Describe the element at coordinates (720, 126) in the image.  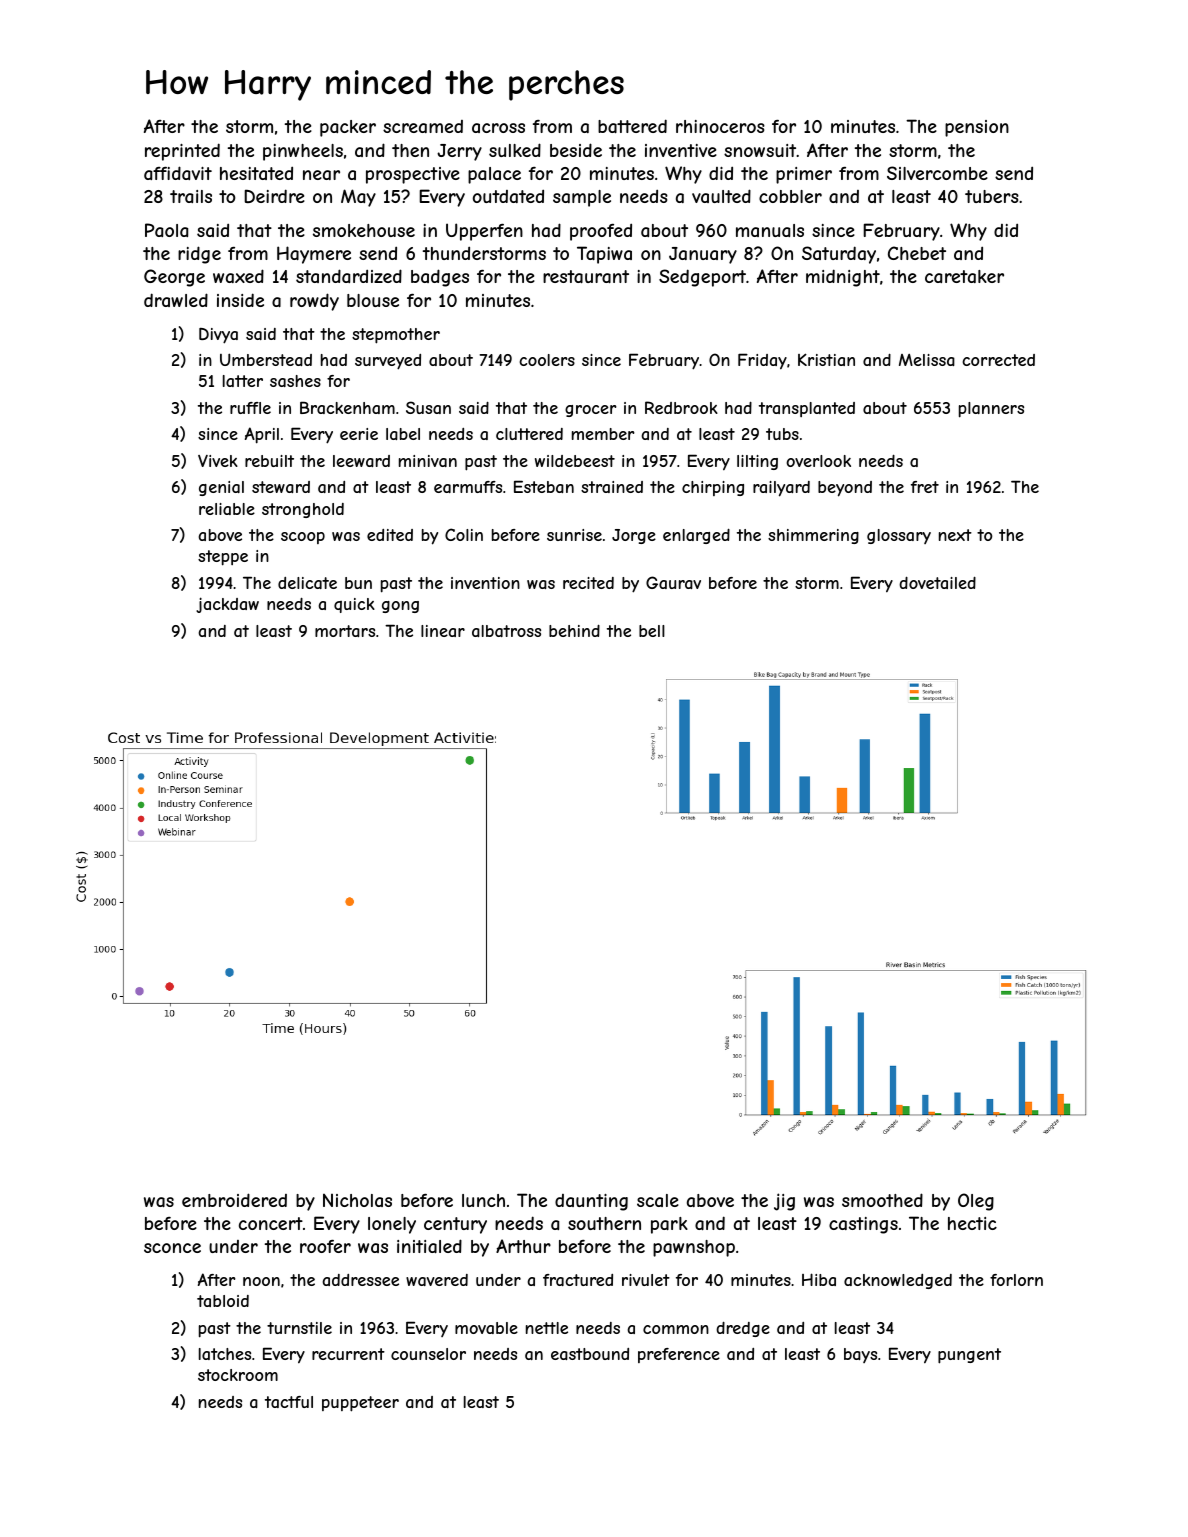
I see `rhinoceros` at that location.
